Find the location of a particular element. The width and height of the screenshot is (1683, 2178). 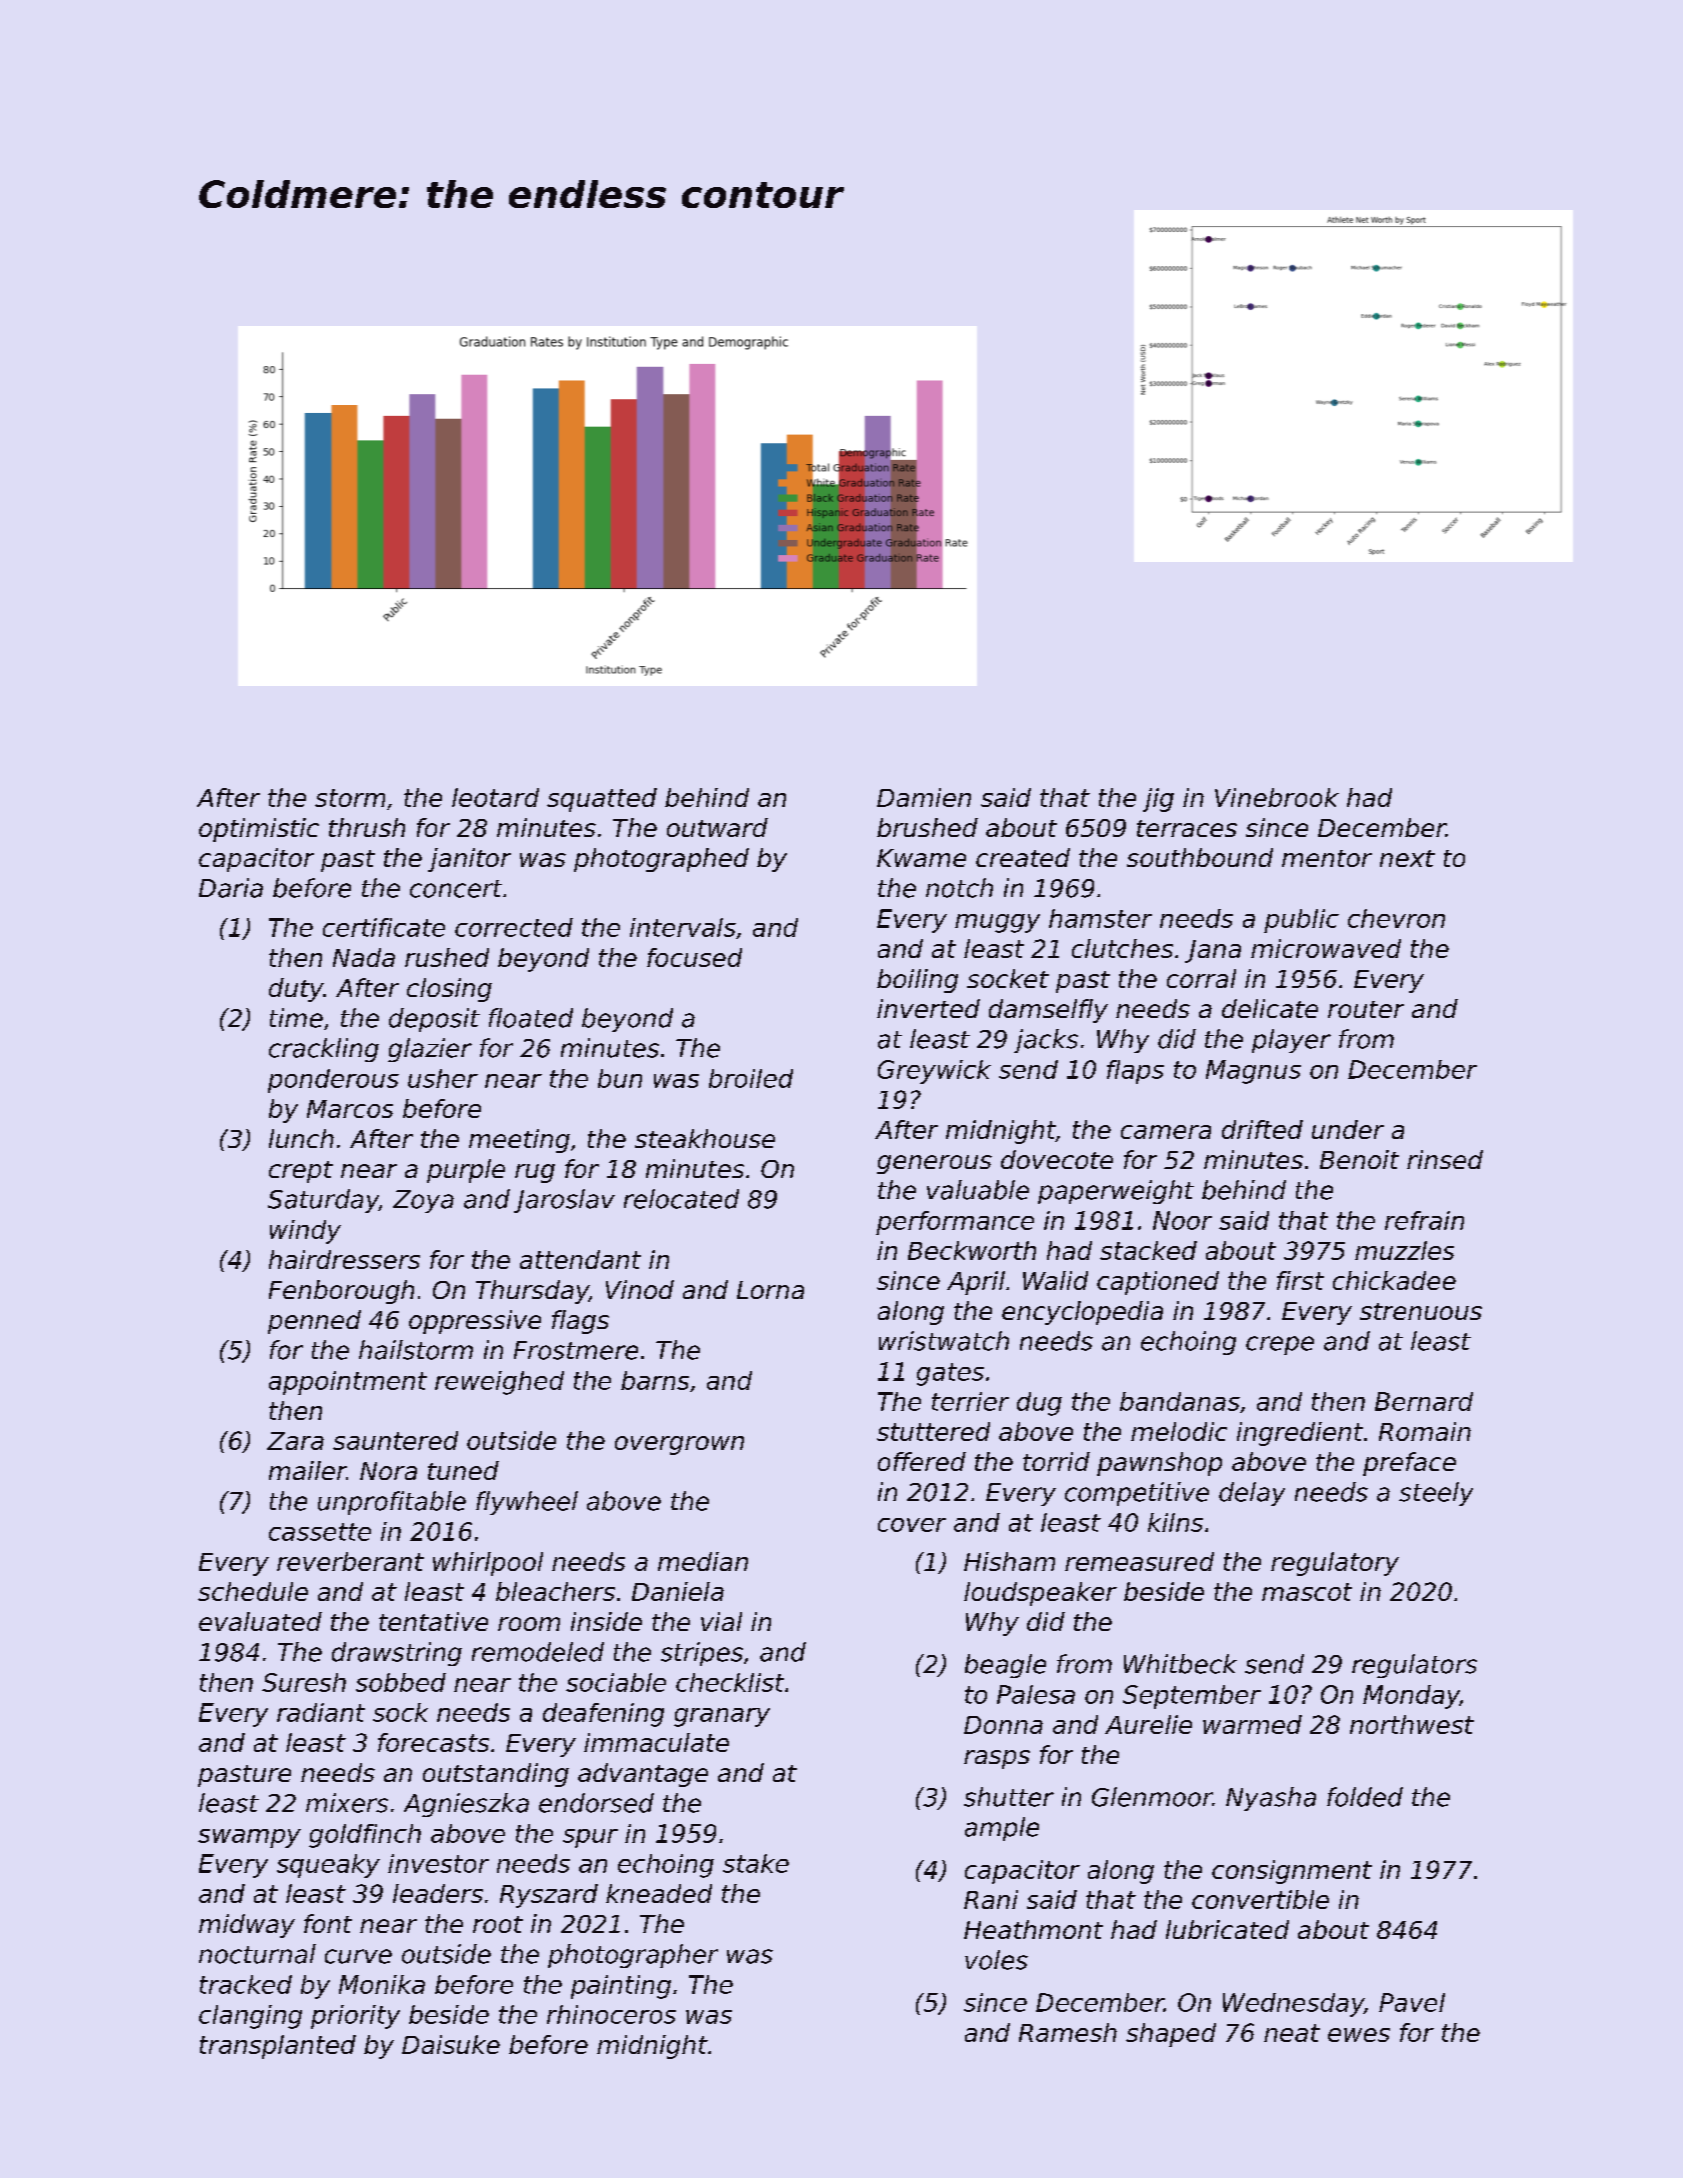

crept is located at coordinates (301, 1172).
